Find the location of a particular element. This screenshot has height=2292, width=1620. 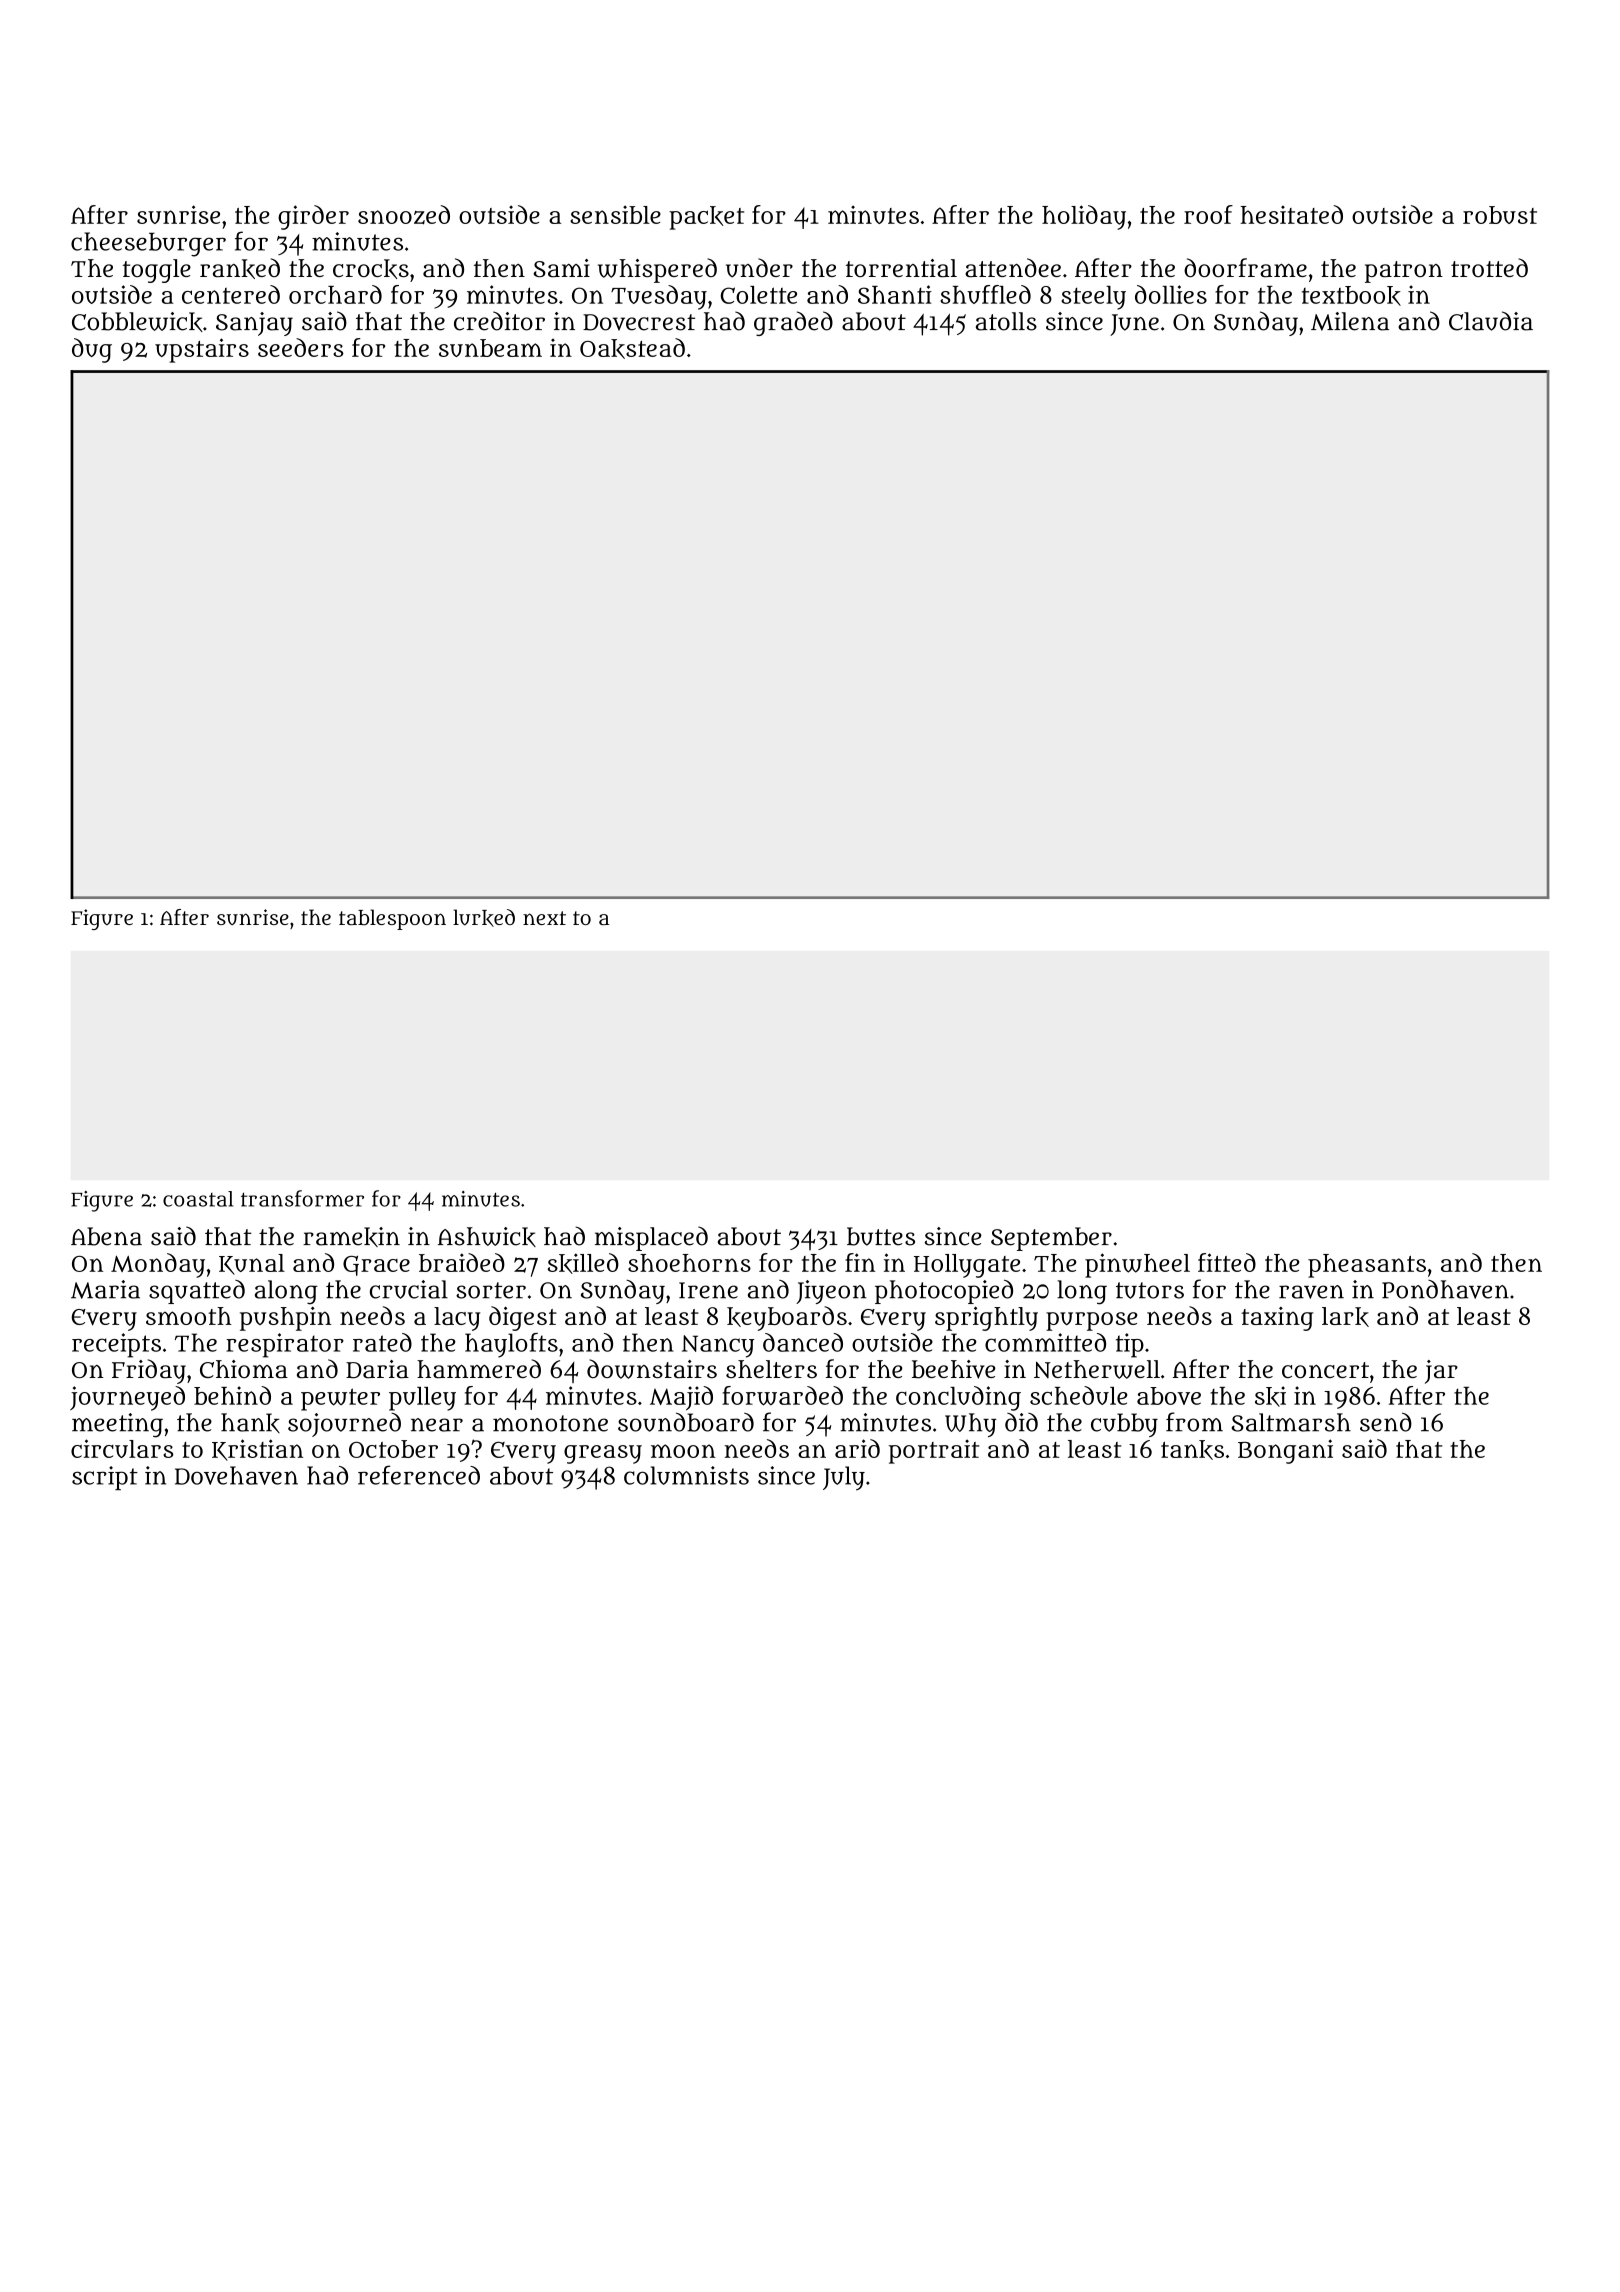

Bongani is located at coordinates (1285, 1451).
